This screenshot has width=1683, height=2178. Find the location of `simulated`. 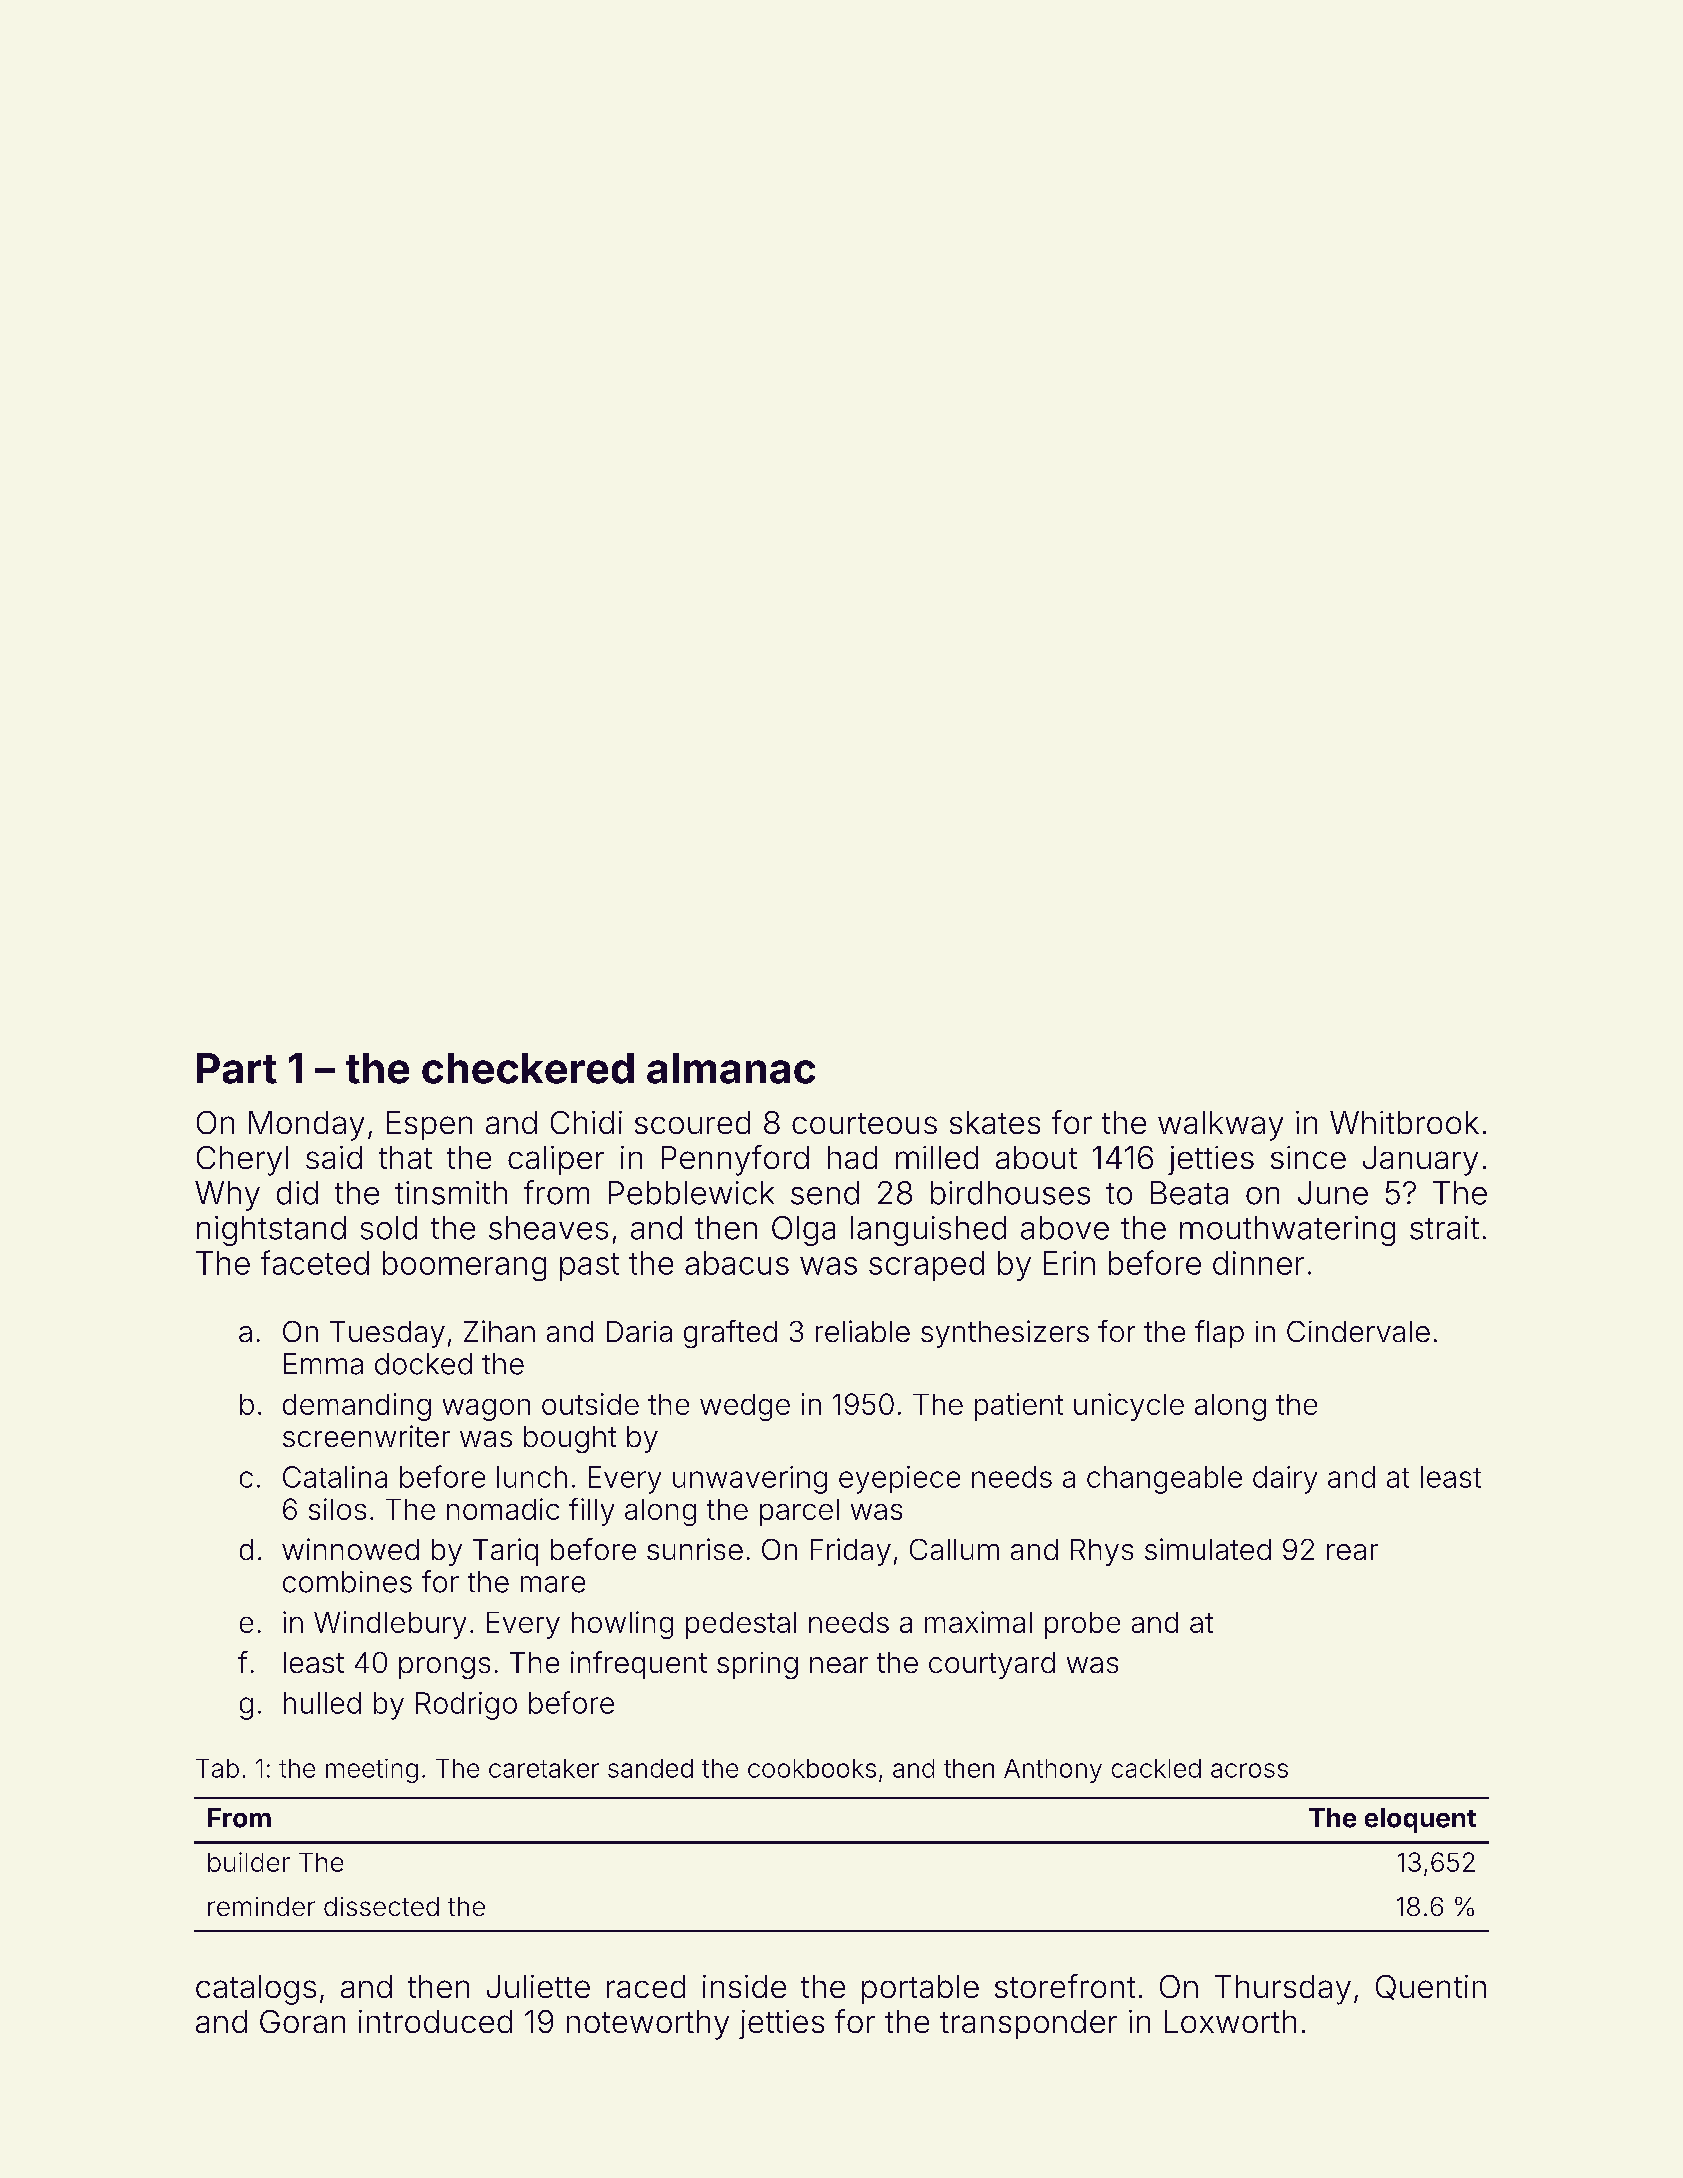

simulated is located at coordinates (1208, 1549).
